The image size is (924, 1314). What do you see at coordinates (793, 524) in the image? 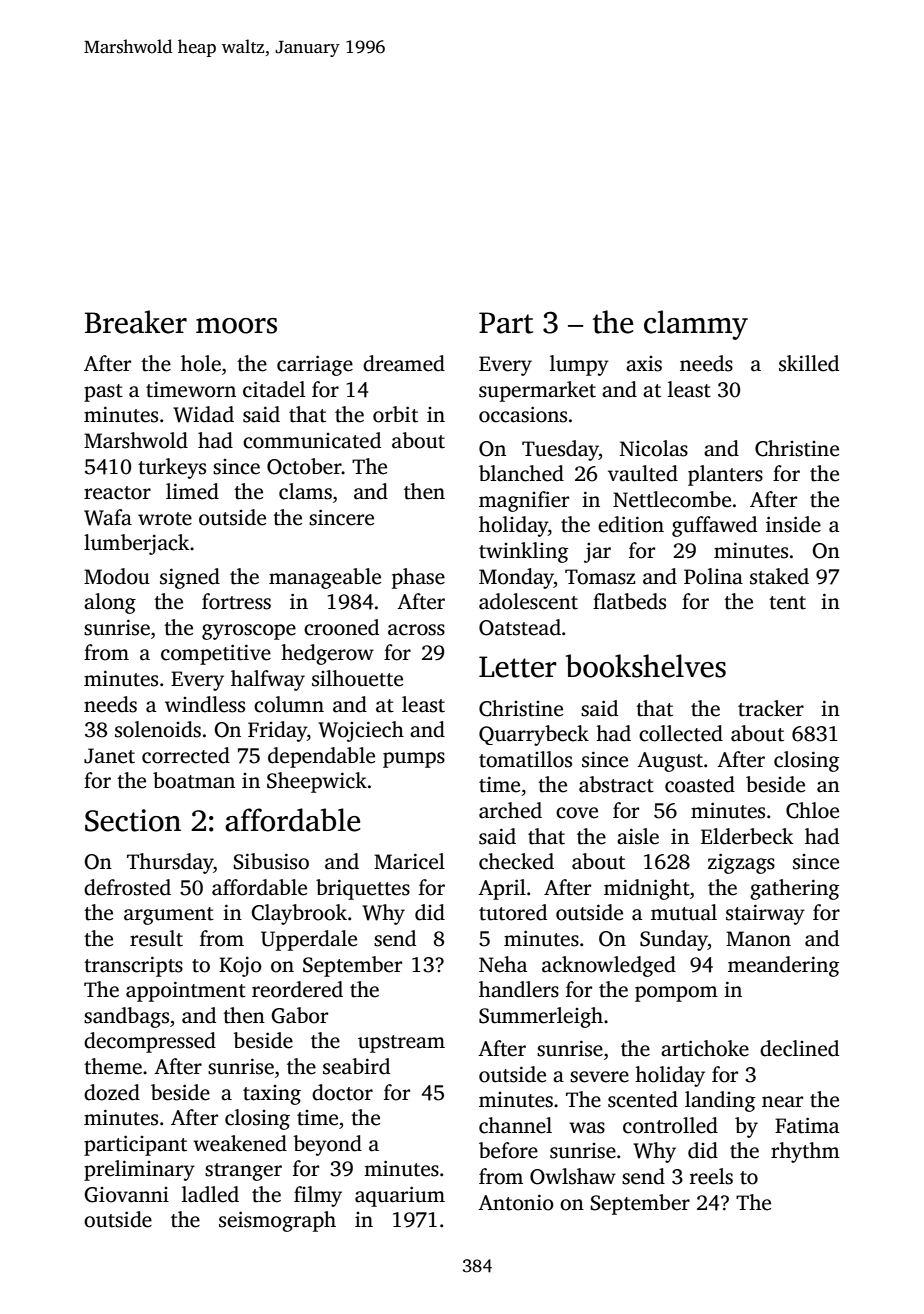
I see `inside` at bounding box center [793, 524].
